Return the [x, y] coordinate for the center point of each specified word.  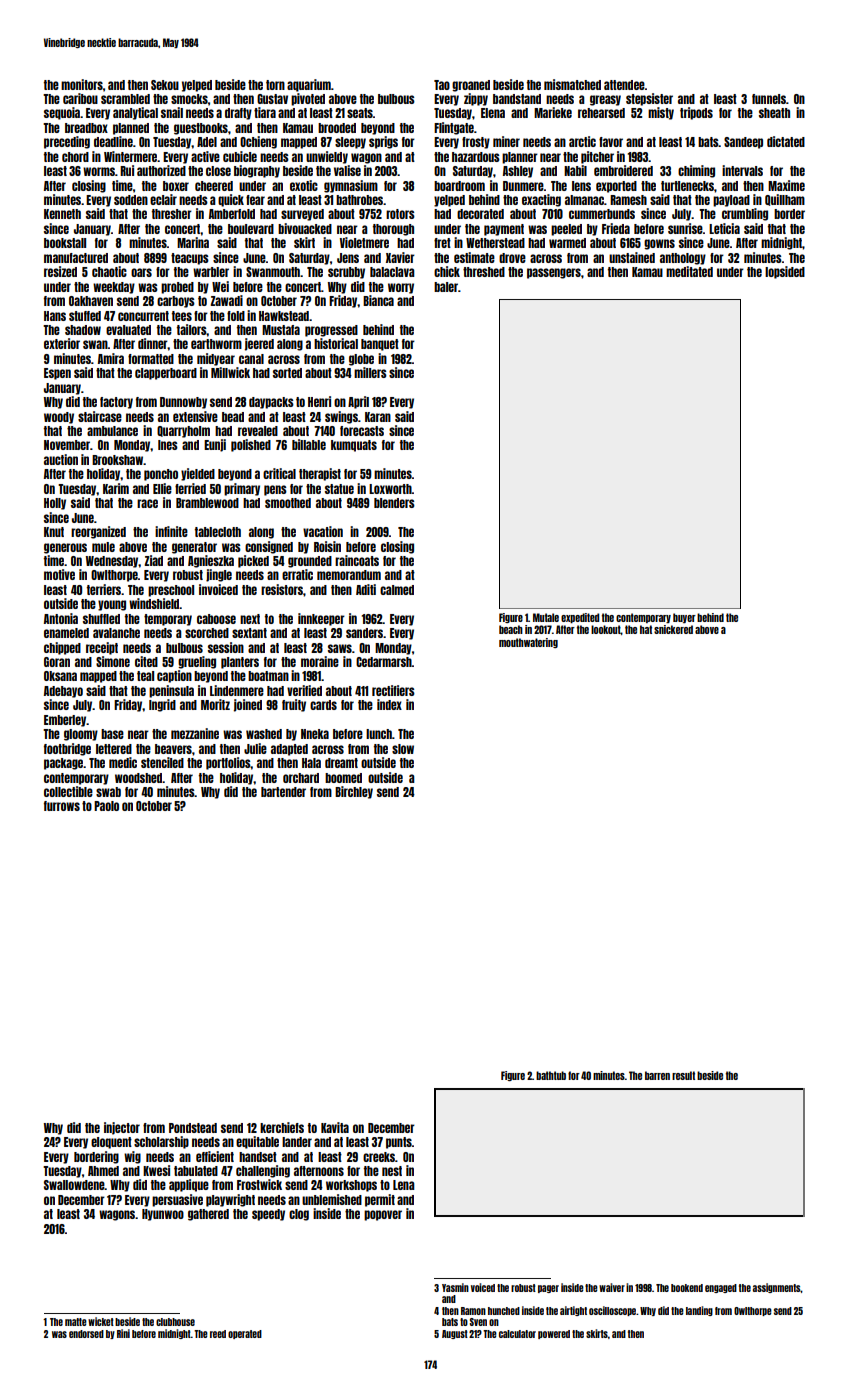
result [683, 1075]
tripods [696, 113]
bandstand [517, 99]
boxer [176, 186]
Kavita [335, 1127]
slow [403, 749]
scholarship [161, 1142]
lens [581, 186]
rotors [400, 214]
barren [657, 1075]
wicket [101, 1321]
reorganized [98, 532]
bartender [283, 792]
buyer [684, 618]
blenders [394, 503]
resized [60, 271]
